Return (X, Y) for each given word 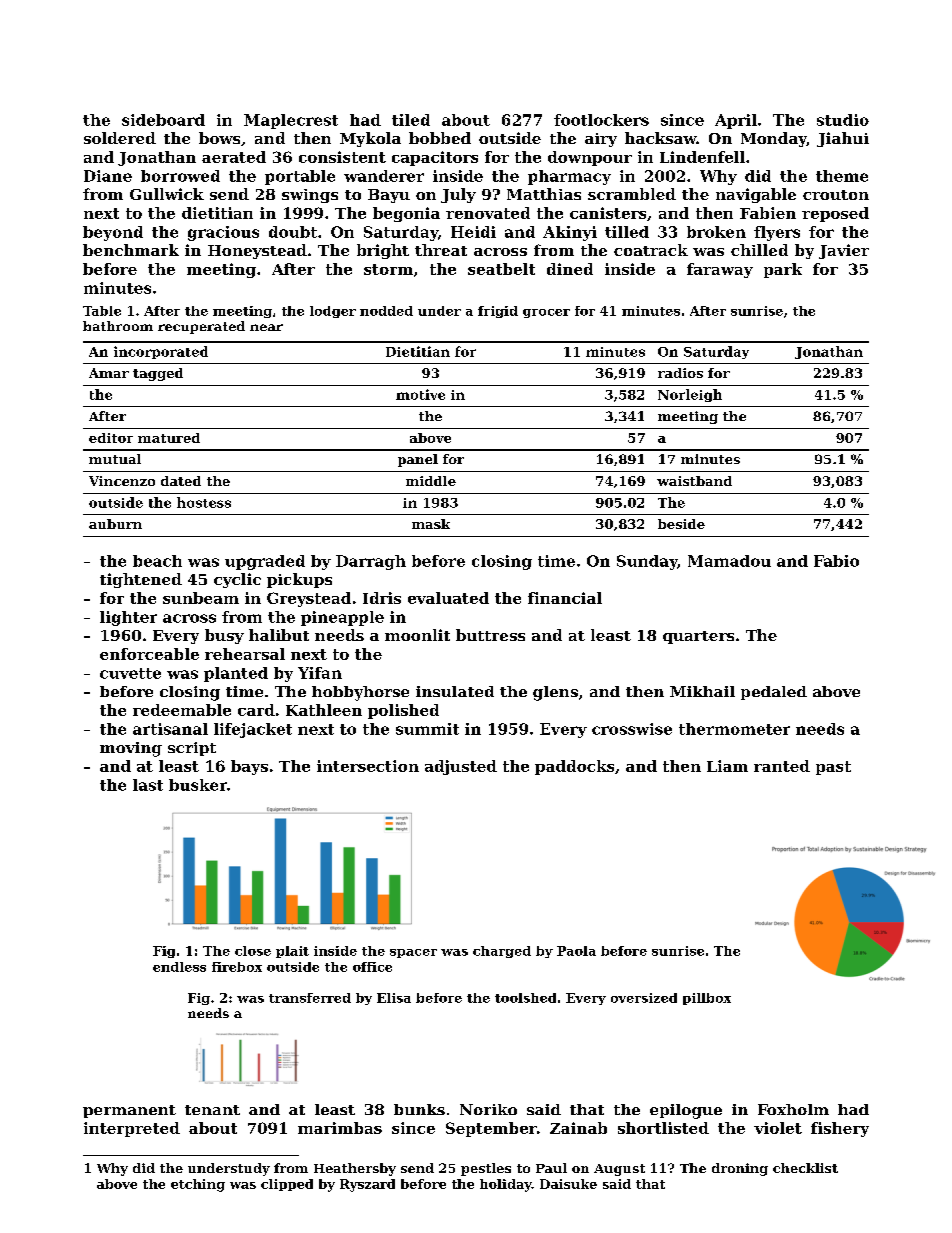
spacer (413, 953)
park (783, 270)
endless (179, 967)
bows (219, 138)
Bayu (389, 196)
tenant (212, 1110)
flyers (777, 233)
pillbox (707, 999)
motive (420, 394)
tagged (158, 374)
